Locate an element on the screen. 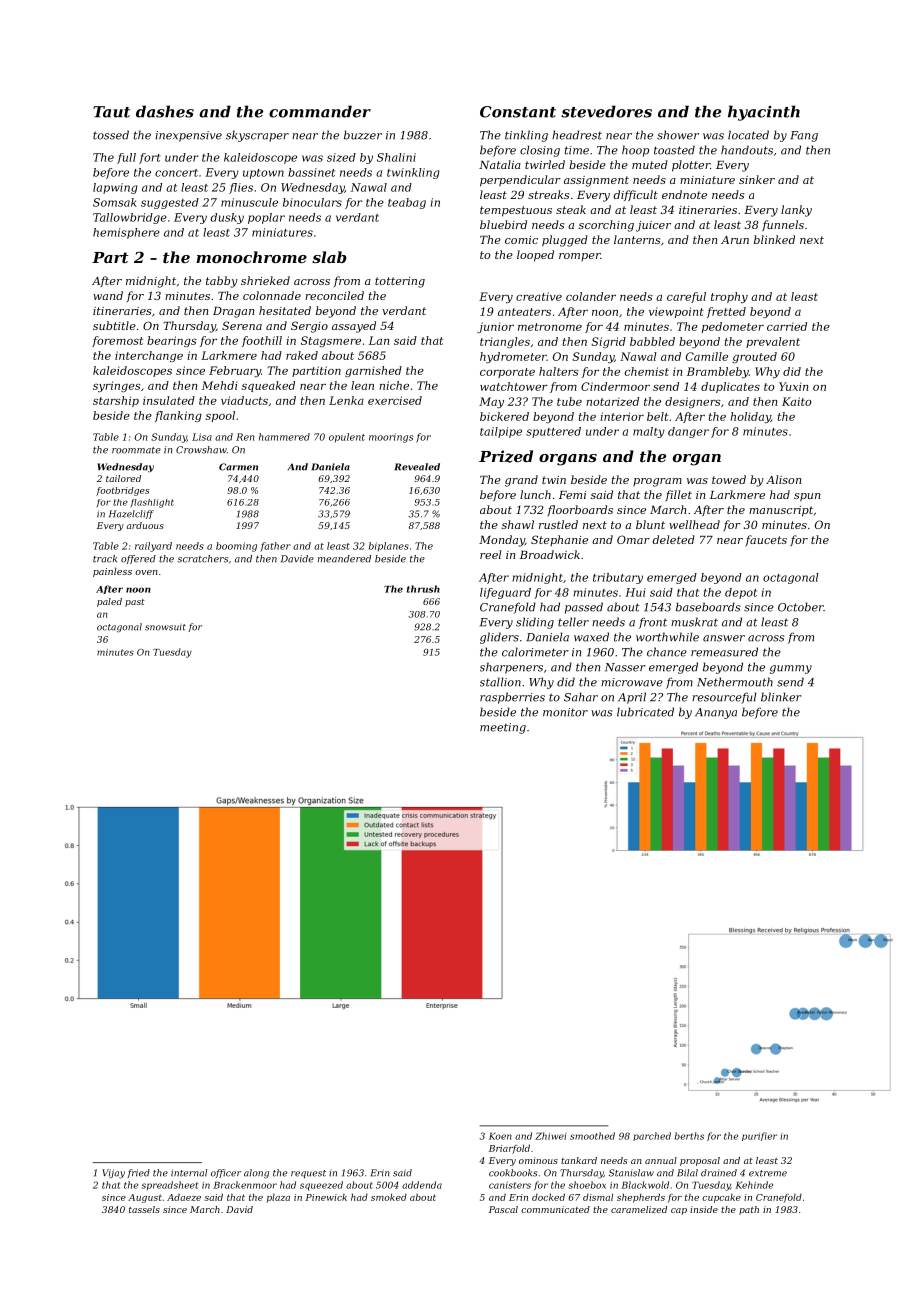 This screenshot has width=924, height=1308. meeting is located at coordinates (503, 728).
